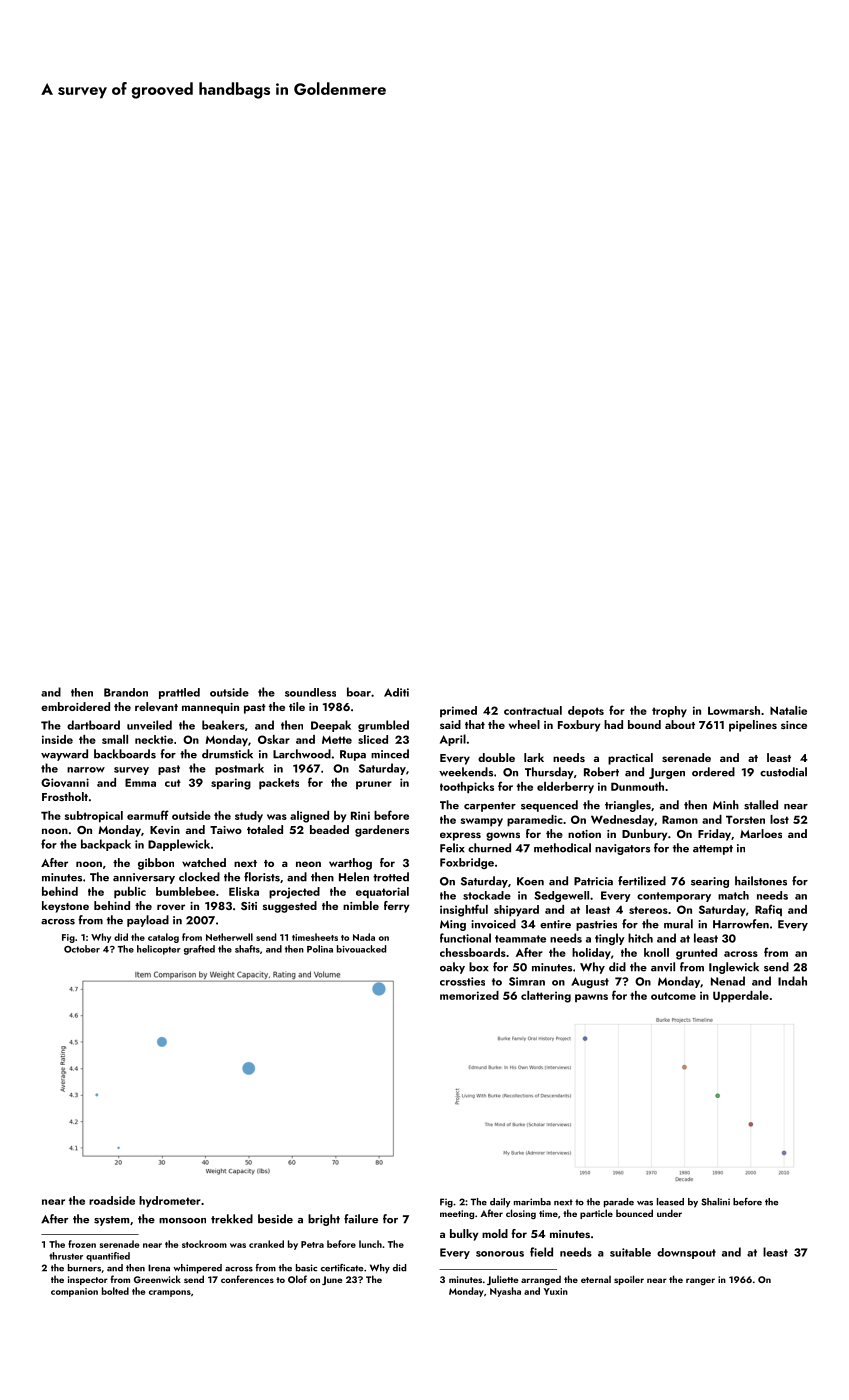 The image size is (849, 1400). What do you see at coordinates (450, 724) in the screenshot?
I see `said` at bounding box center [450, 724].
